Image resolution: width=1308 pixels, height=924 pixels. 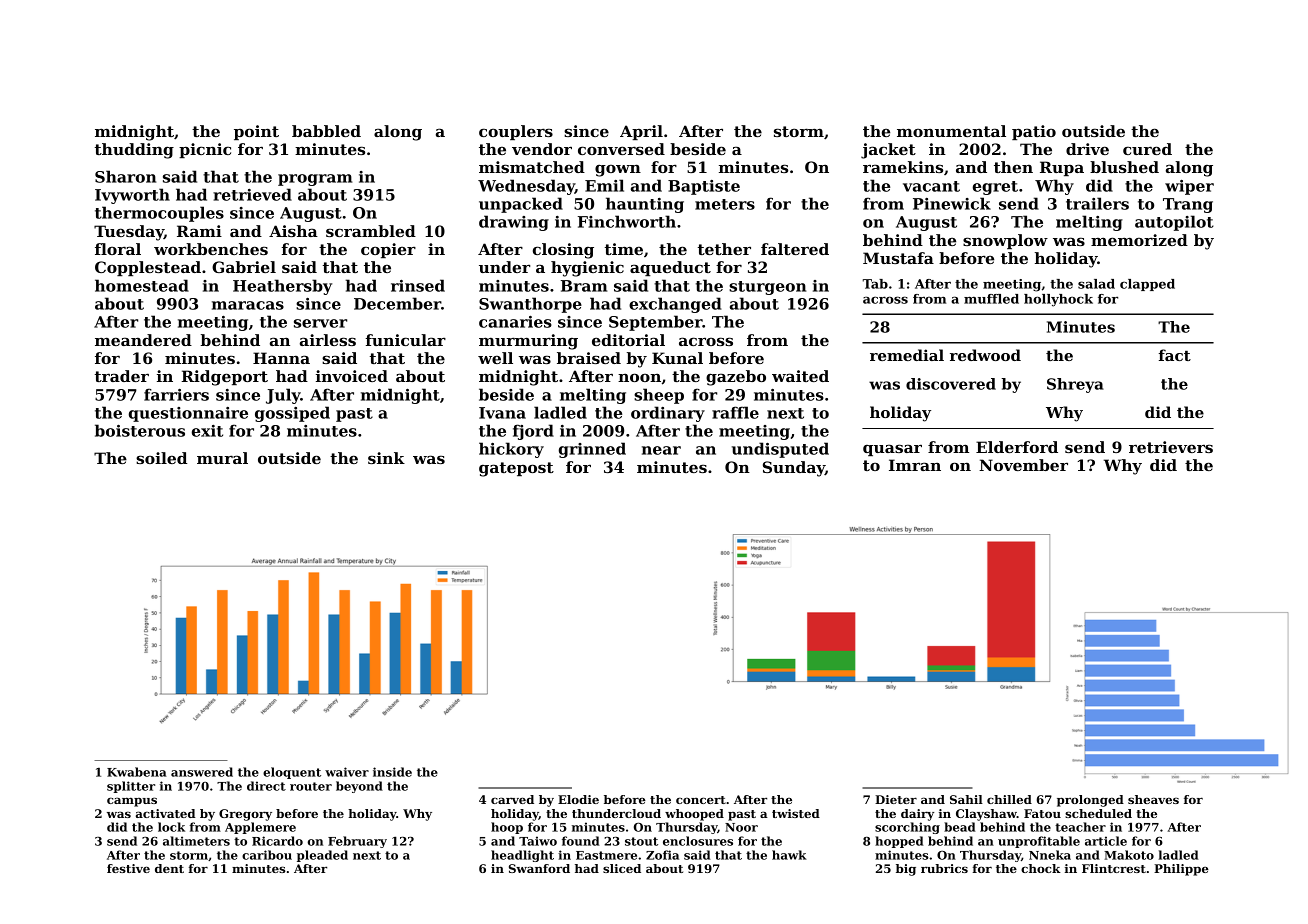 What do you see at coordinates (528, 342) in the document?
I see `murmuring` at bounding box center [528, 342].
